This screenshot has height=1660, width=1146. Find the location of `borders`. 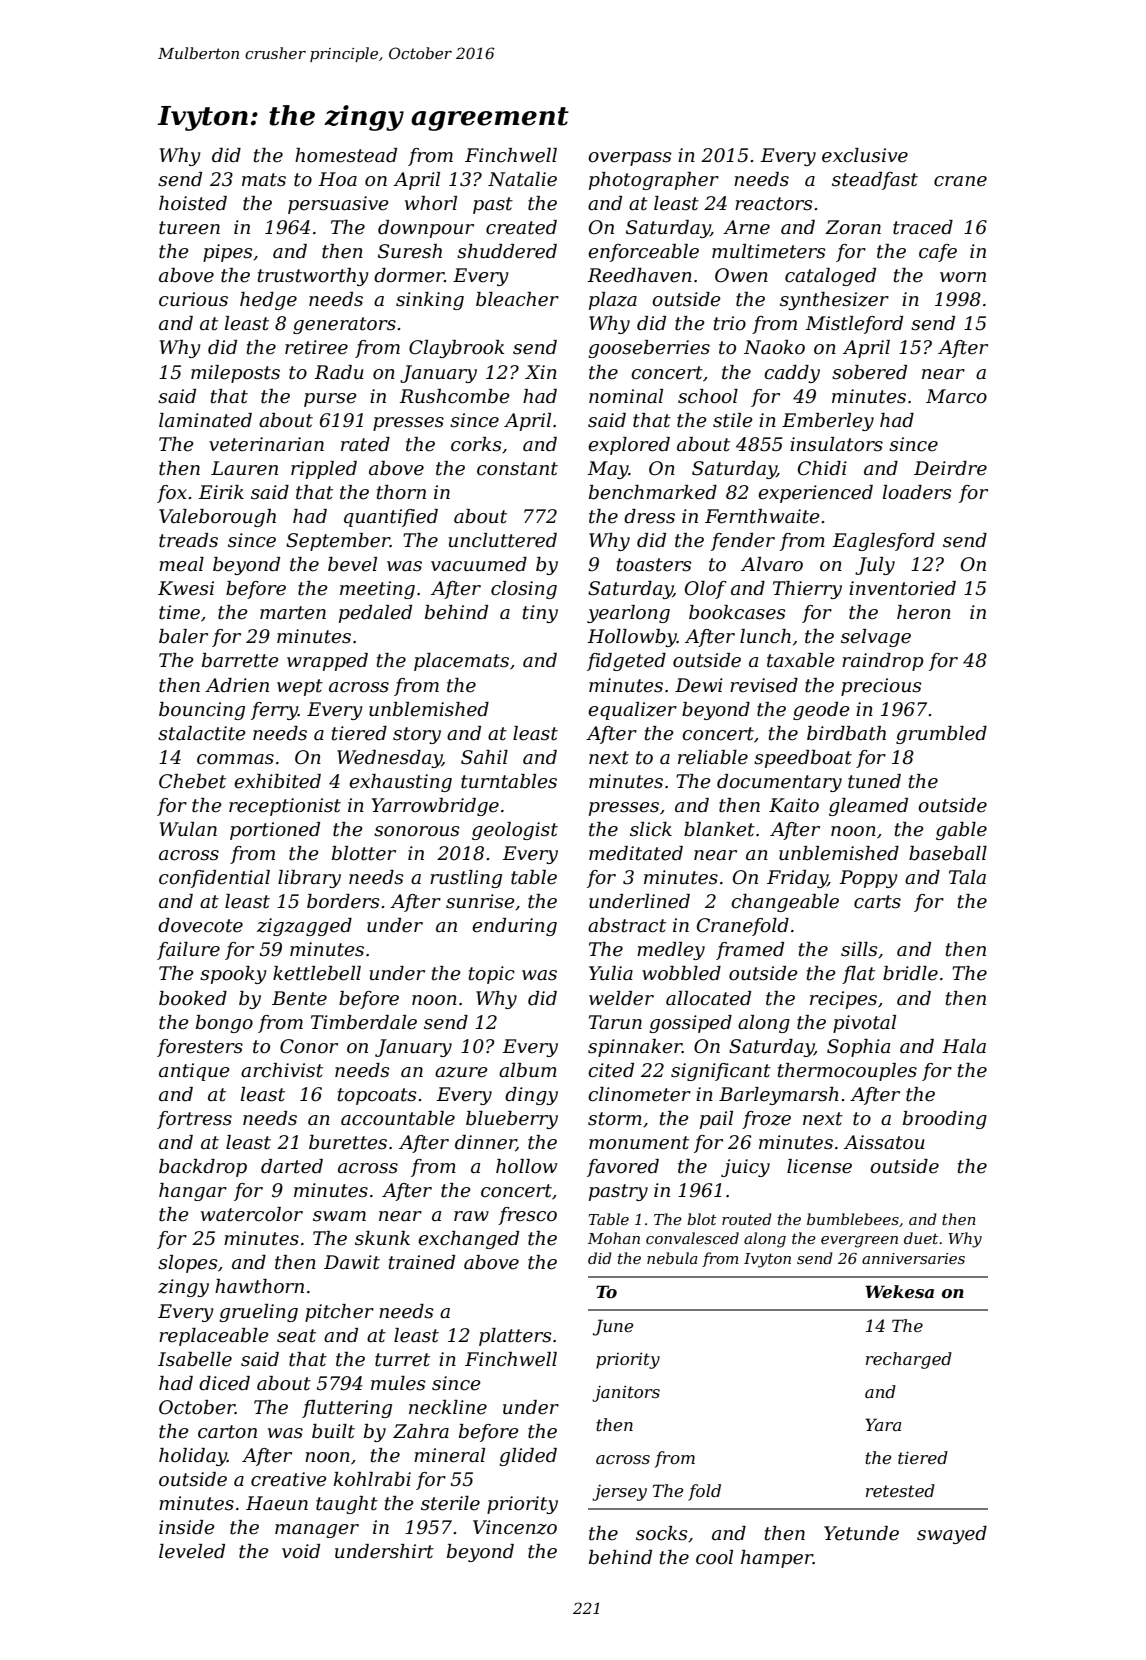

borders is located at coordinates (343, 901).
